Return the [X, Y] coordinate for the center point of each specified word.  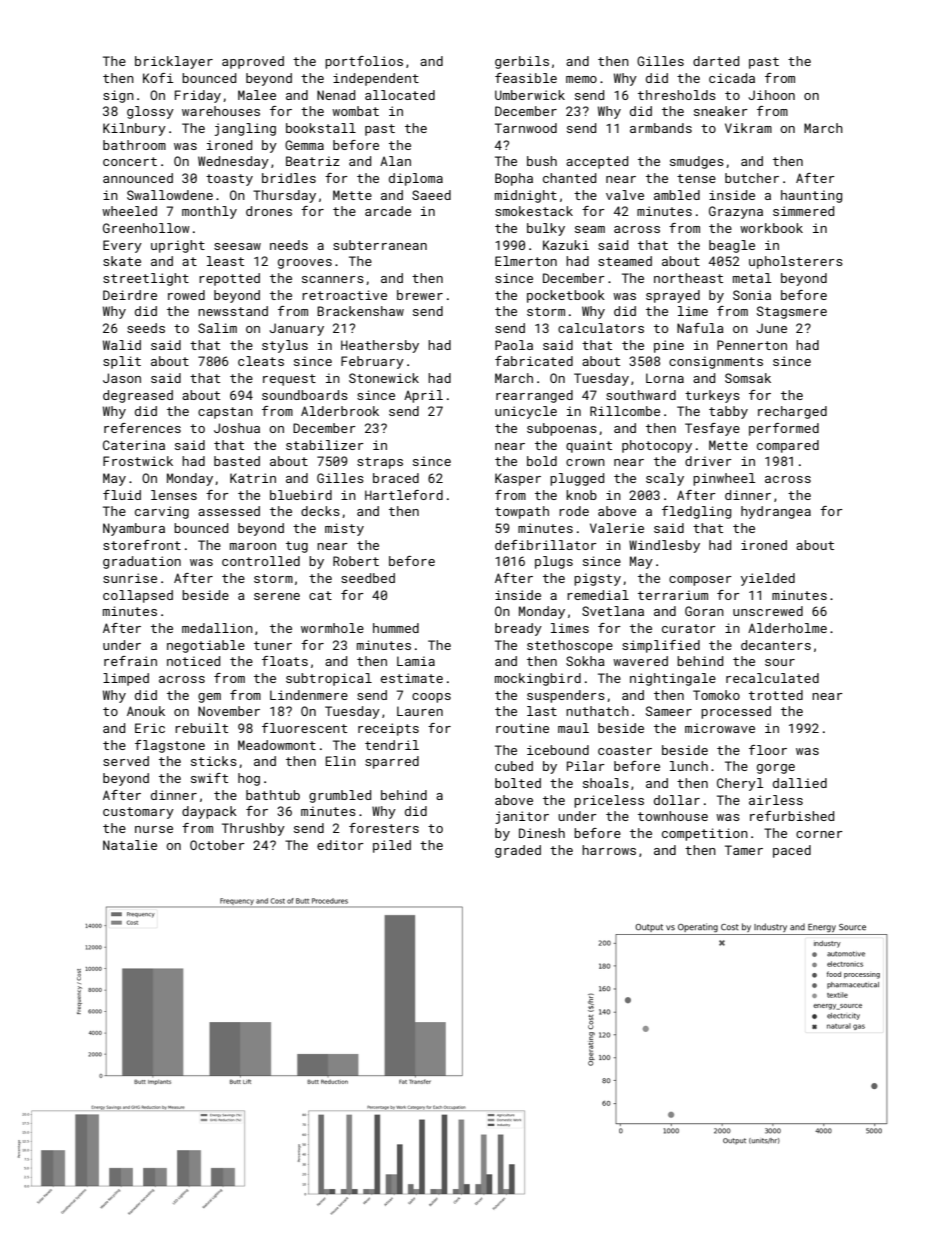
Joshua [237, 428]
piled [392, 846]
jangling [245, 129]
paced [792, 851]
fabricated [534, 361]
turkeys [712, 396]
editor [340, 845]
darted [716, 61]
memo [581, 79]
